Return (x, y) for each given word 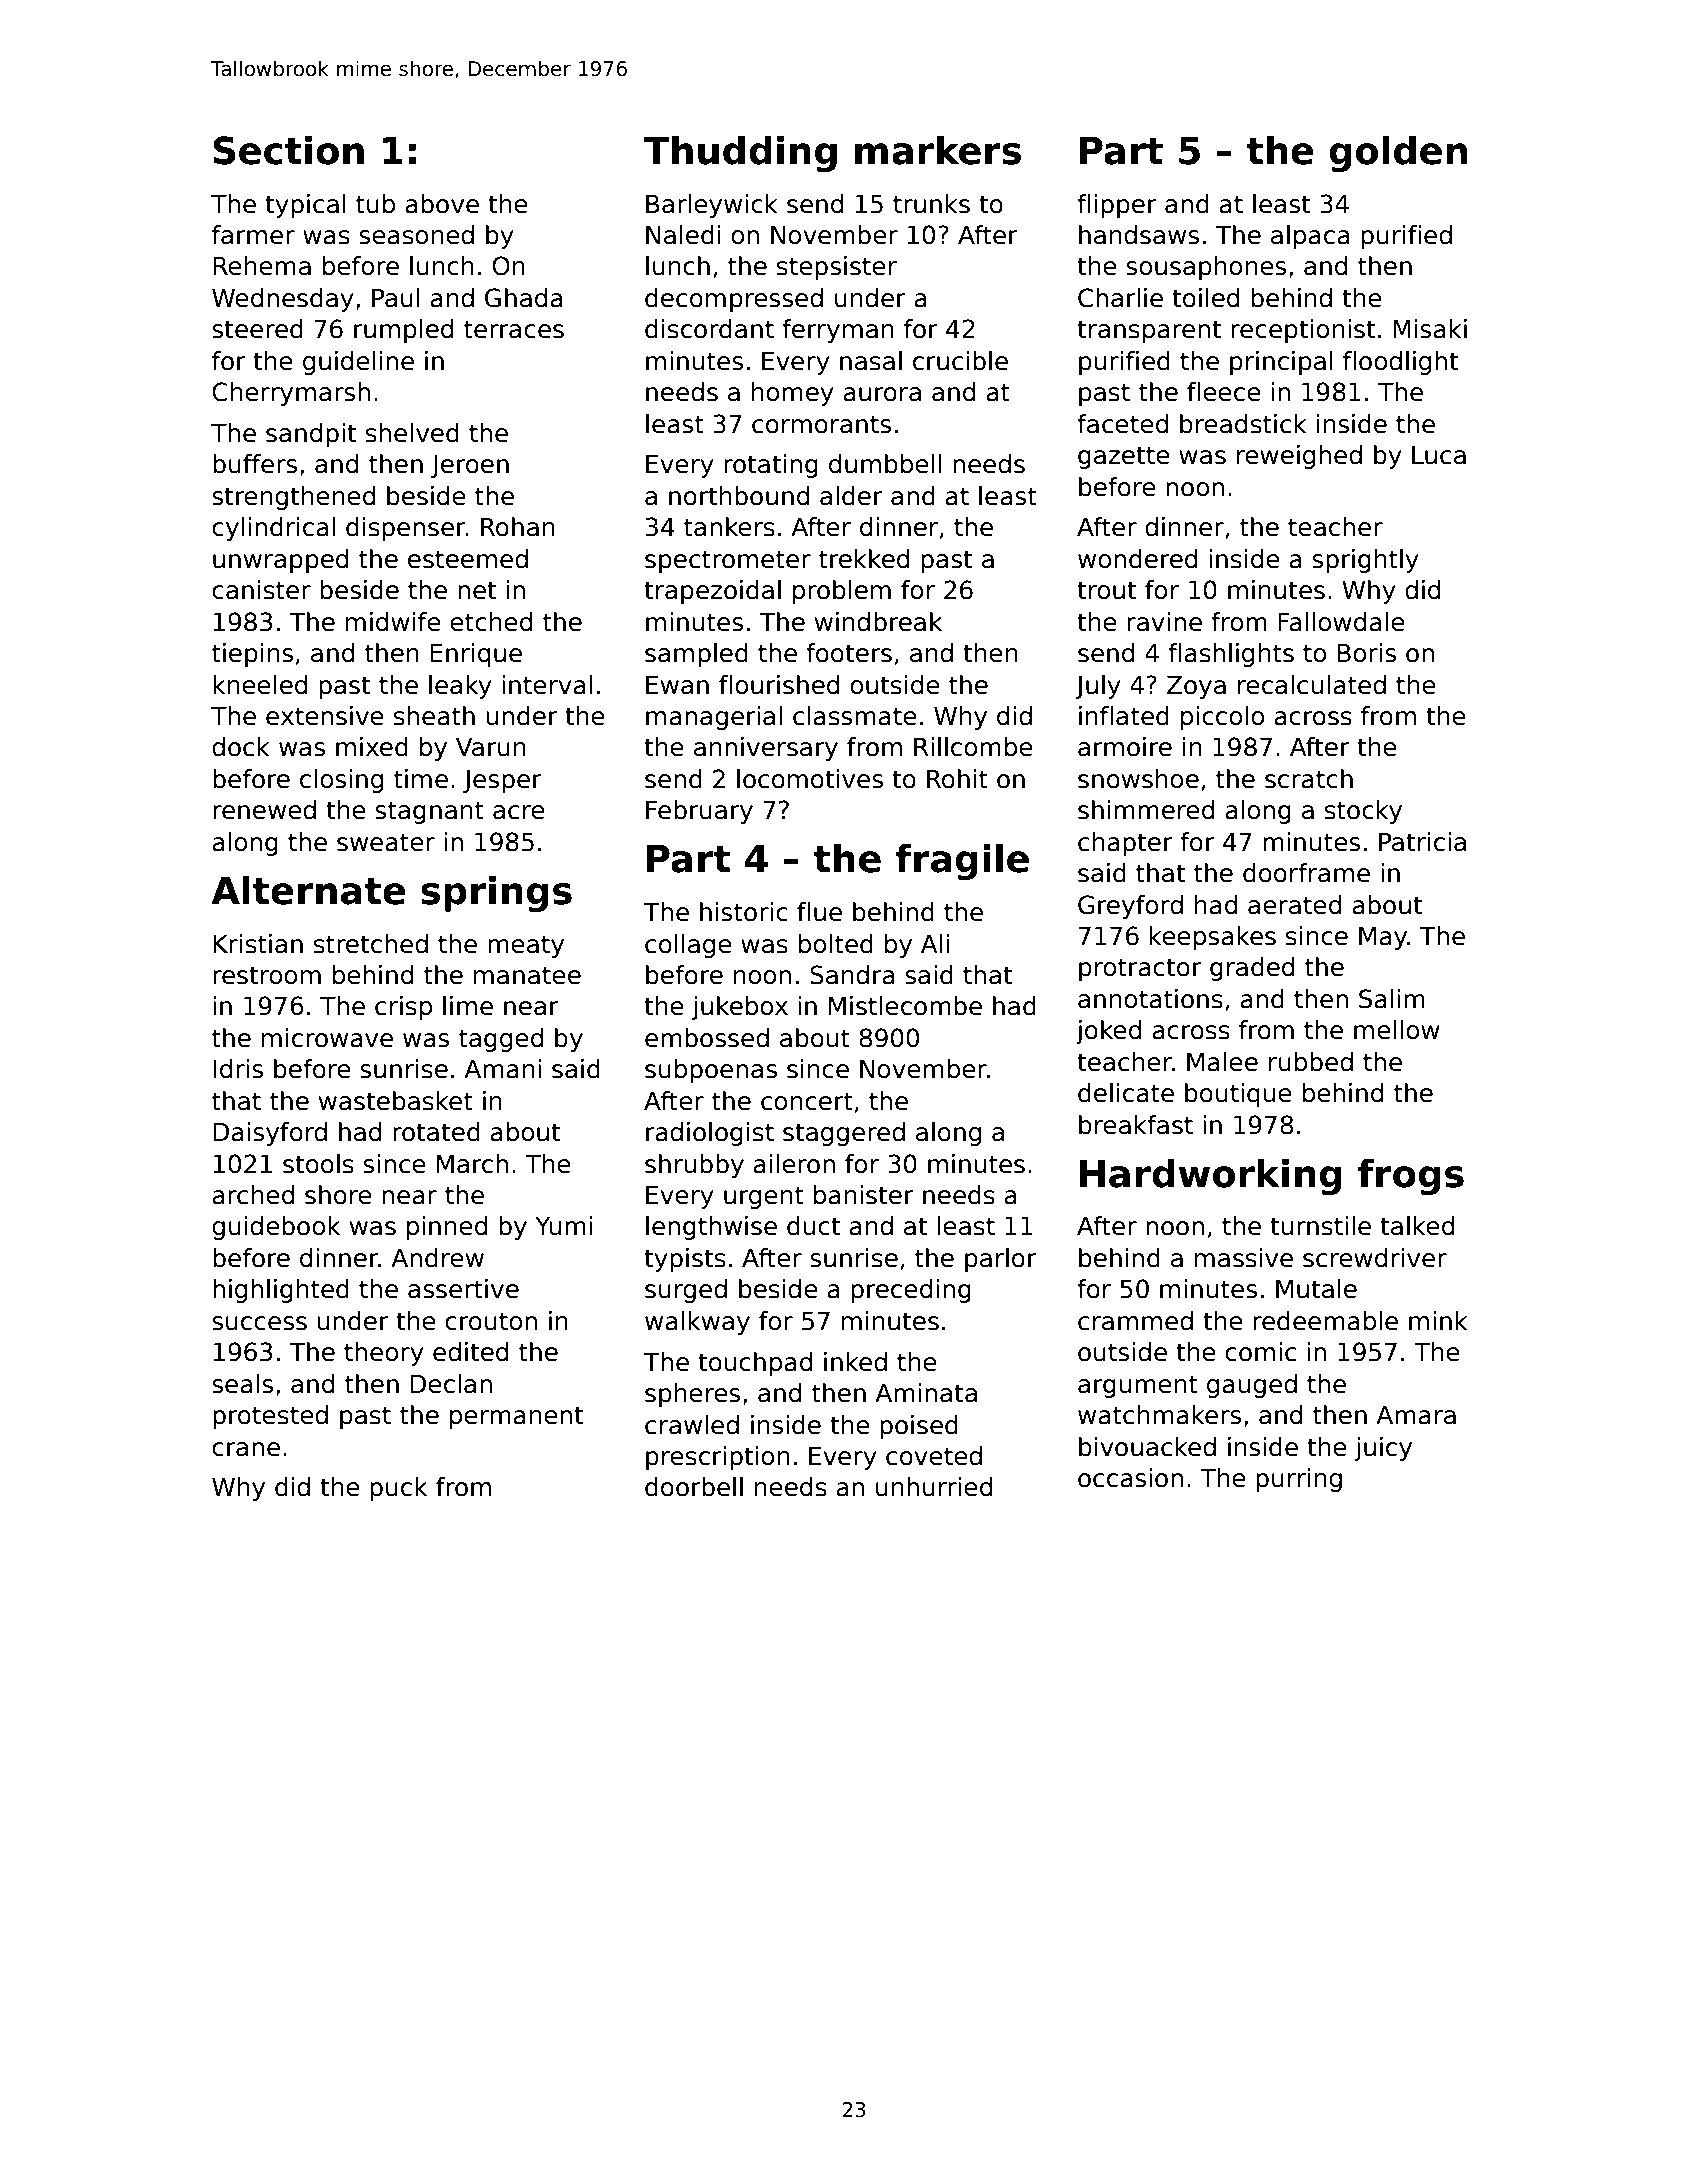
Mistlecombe (905, 1006)
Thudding (740, 153)
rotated (436, 1132)
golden (1398, 153)
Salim (1392, 999)
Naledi (683, 235)
